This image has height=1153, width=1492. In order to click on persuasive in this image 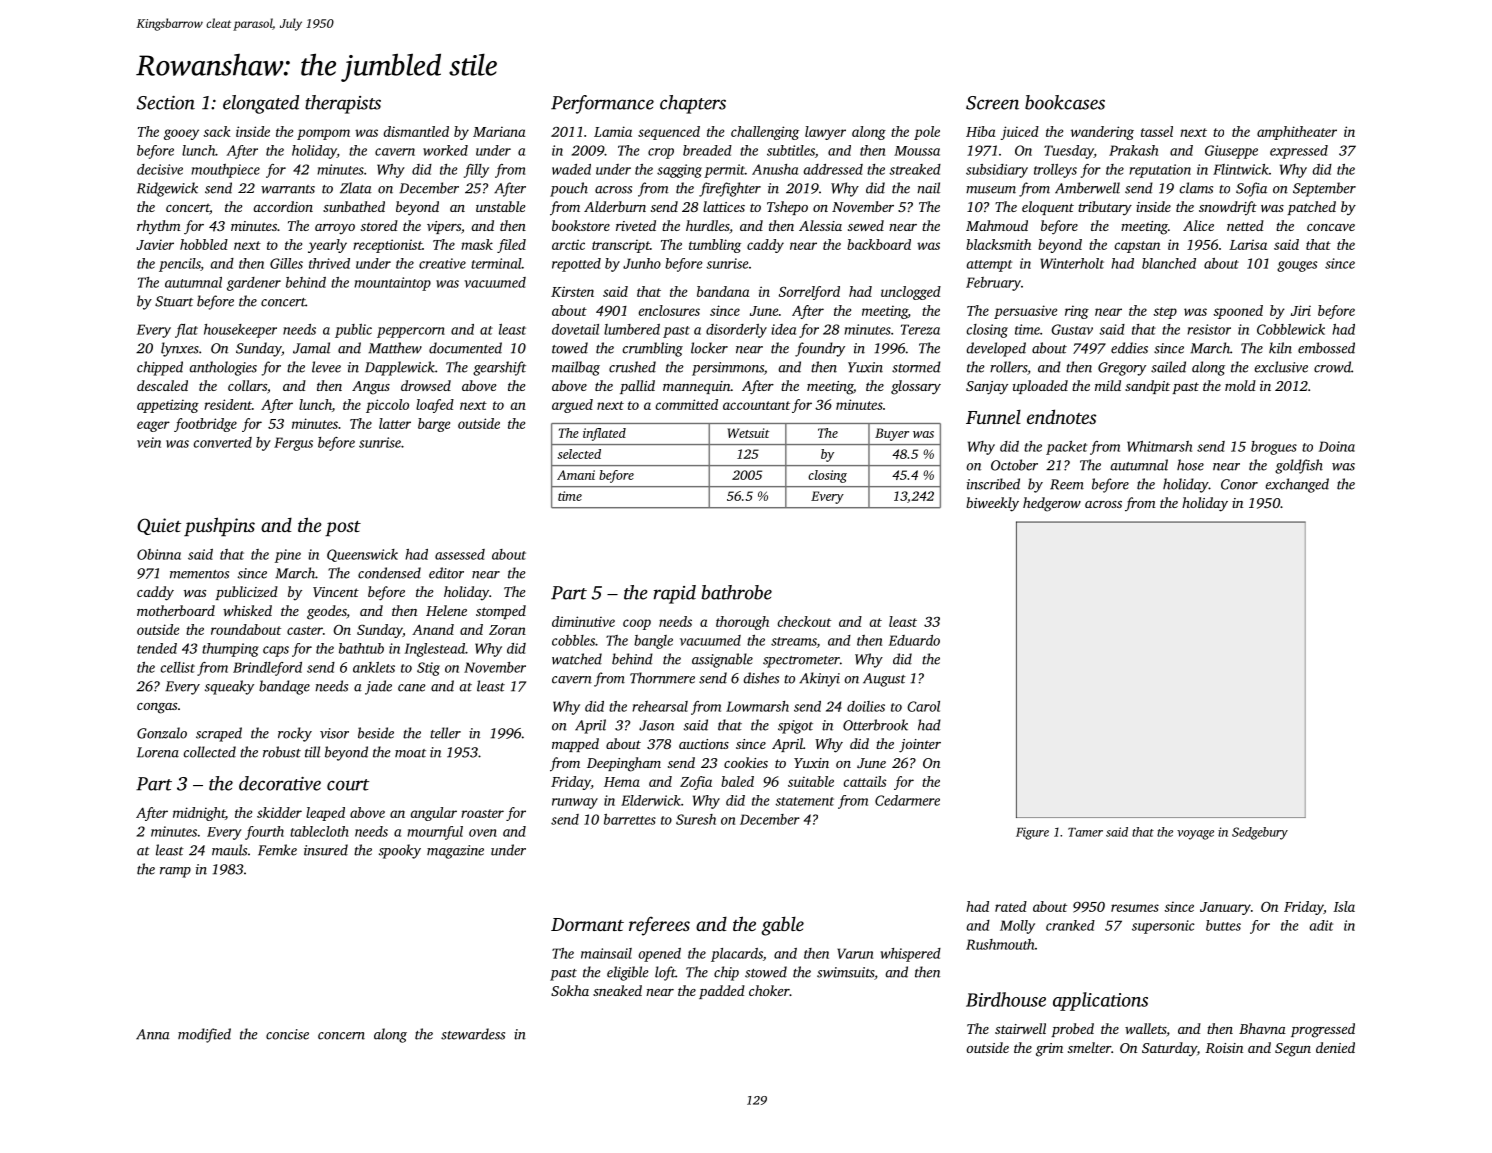, I will do `click(1025, 312)`.
